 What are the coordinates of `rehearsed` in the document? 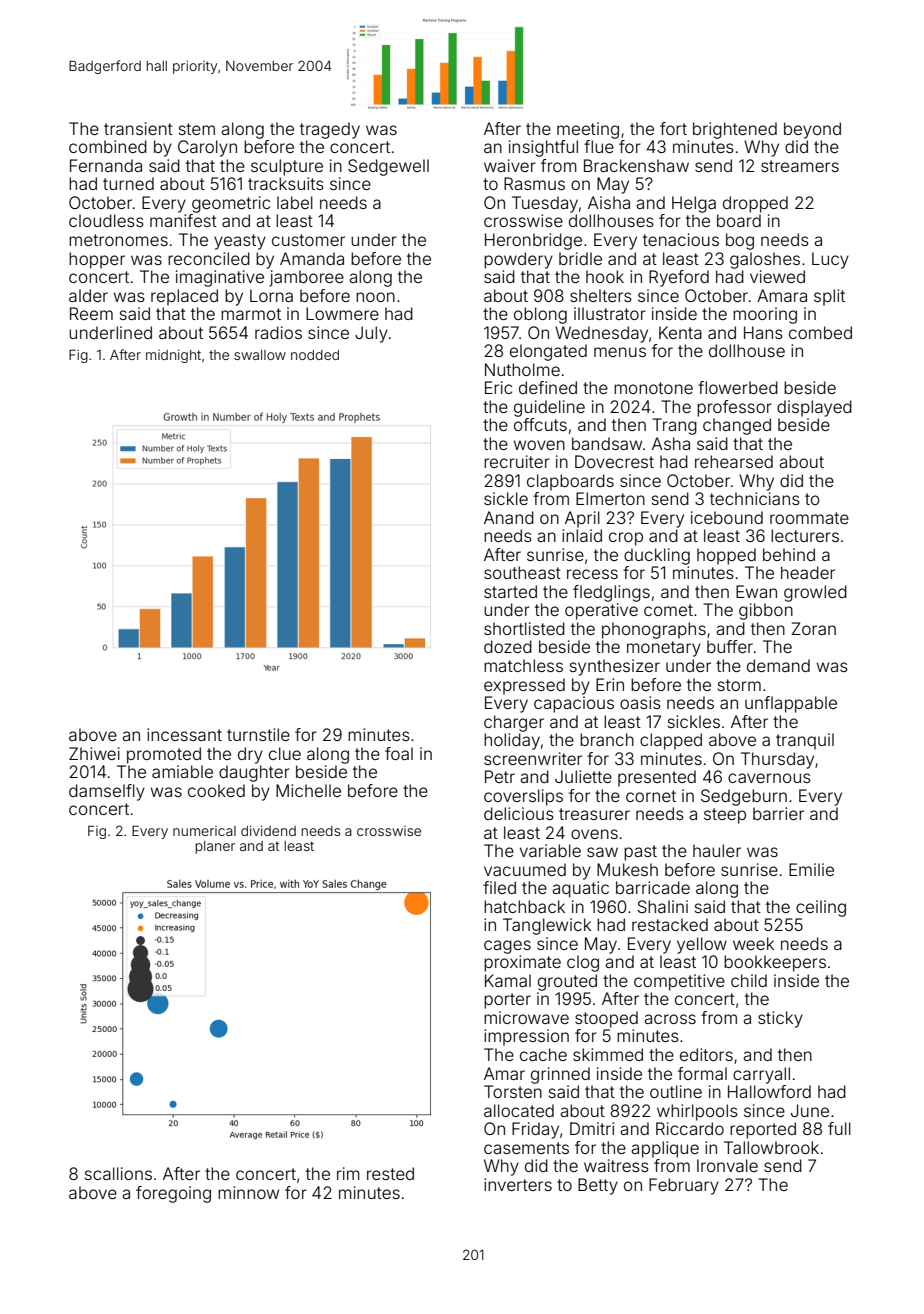 It's located at (734, 461).
